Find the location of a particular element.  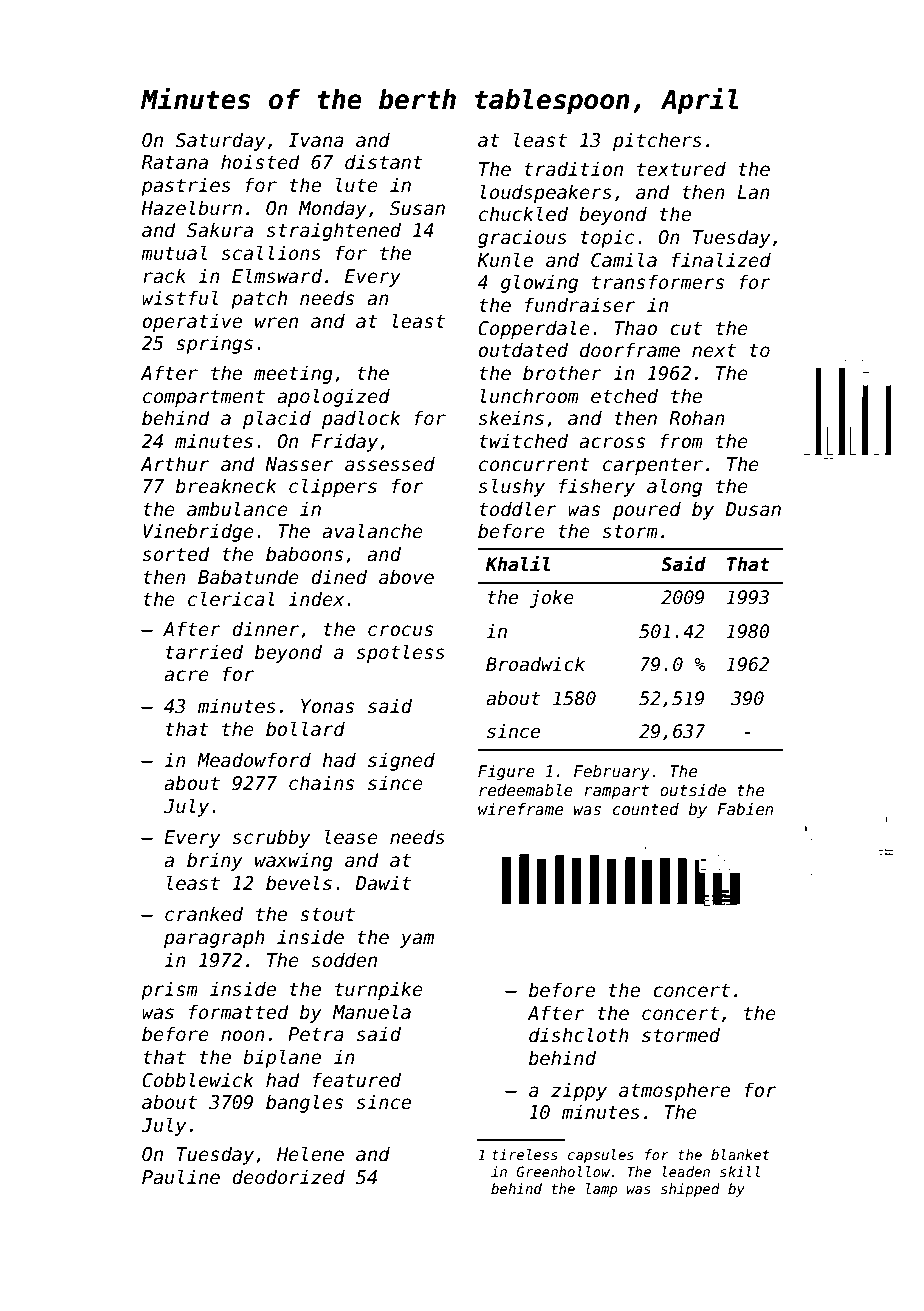

Cobblewick is located at coordinates (198, 1080).
